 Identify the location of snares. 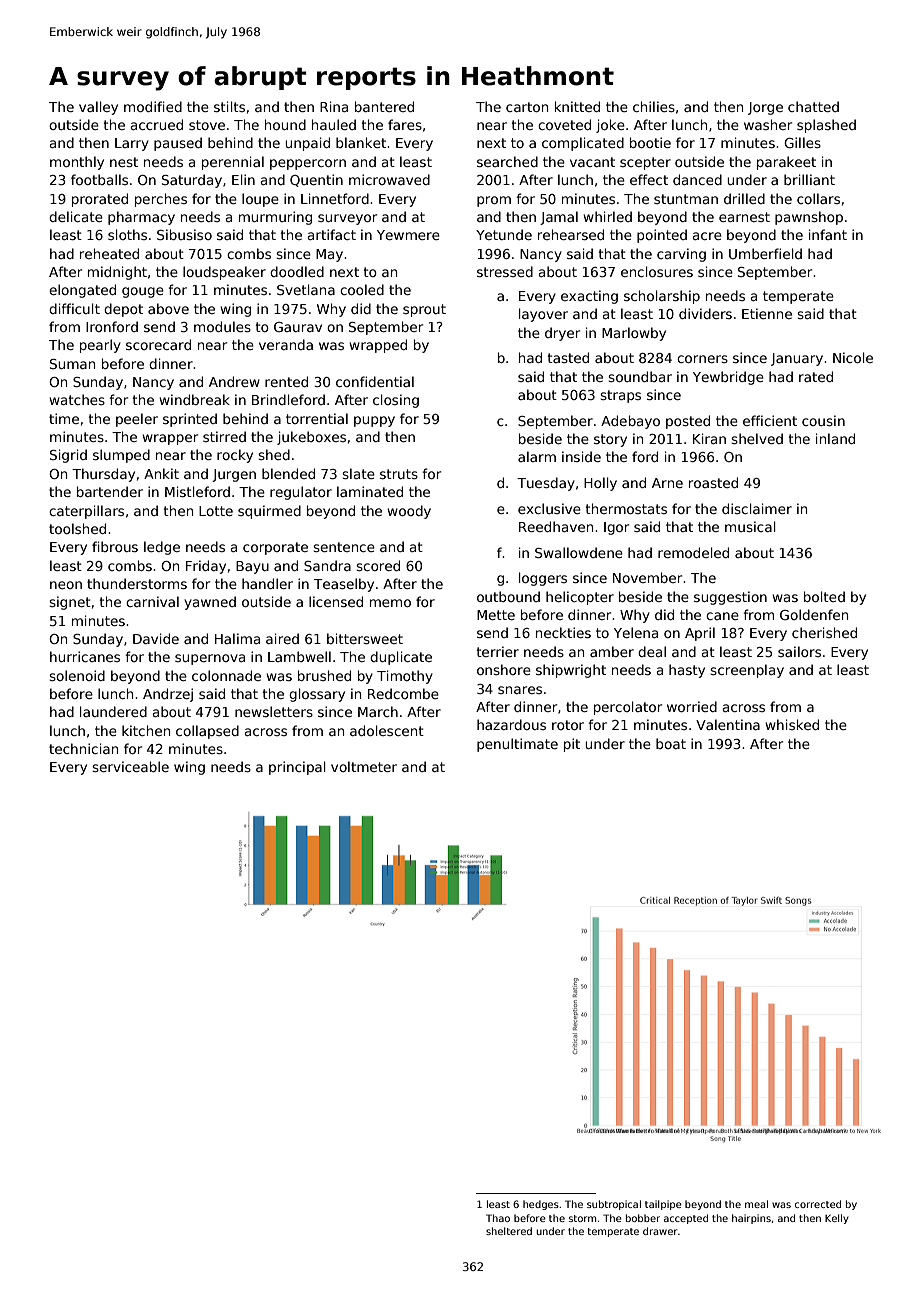
(520, 690).
